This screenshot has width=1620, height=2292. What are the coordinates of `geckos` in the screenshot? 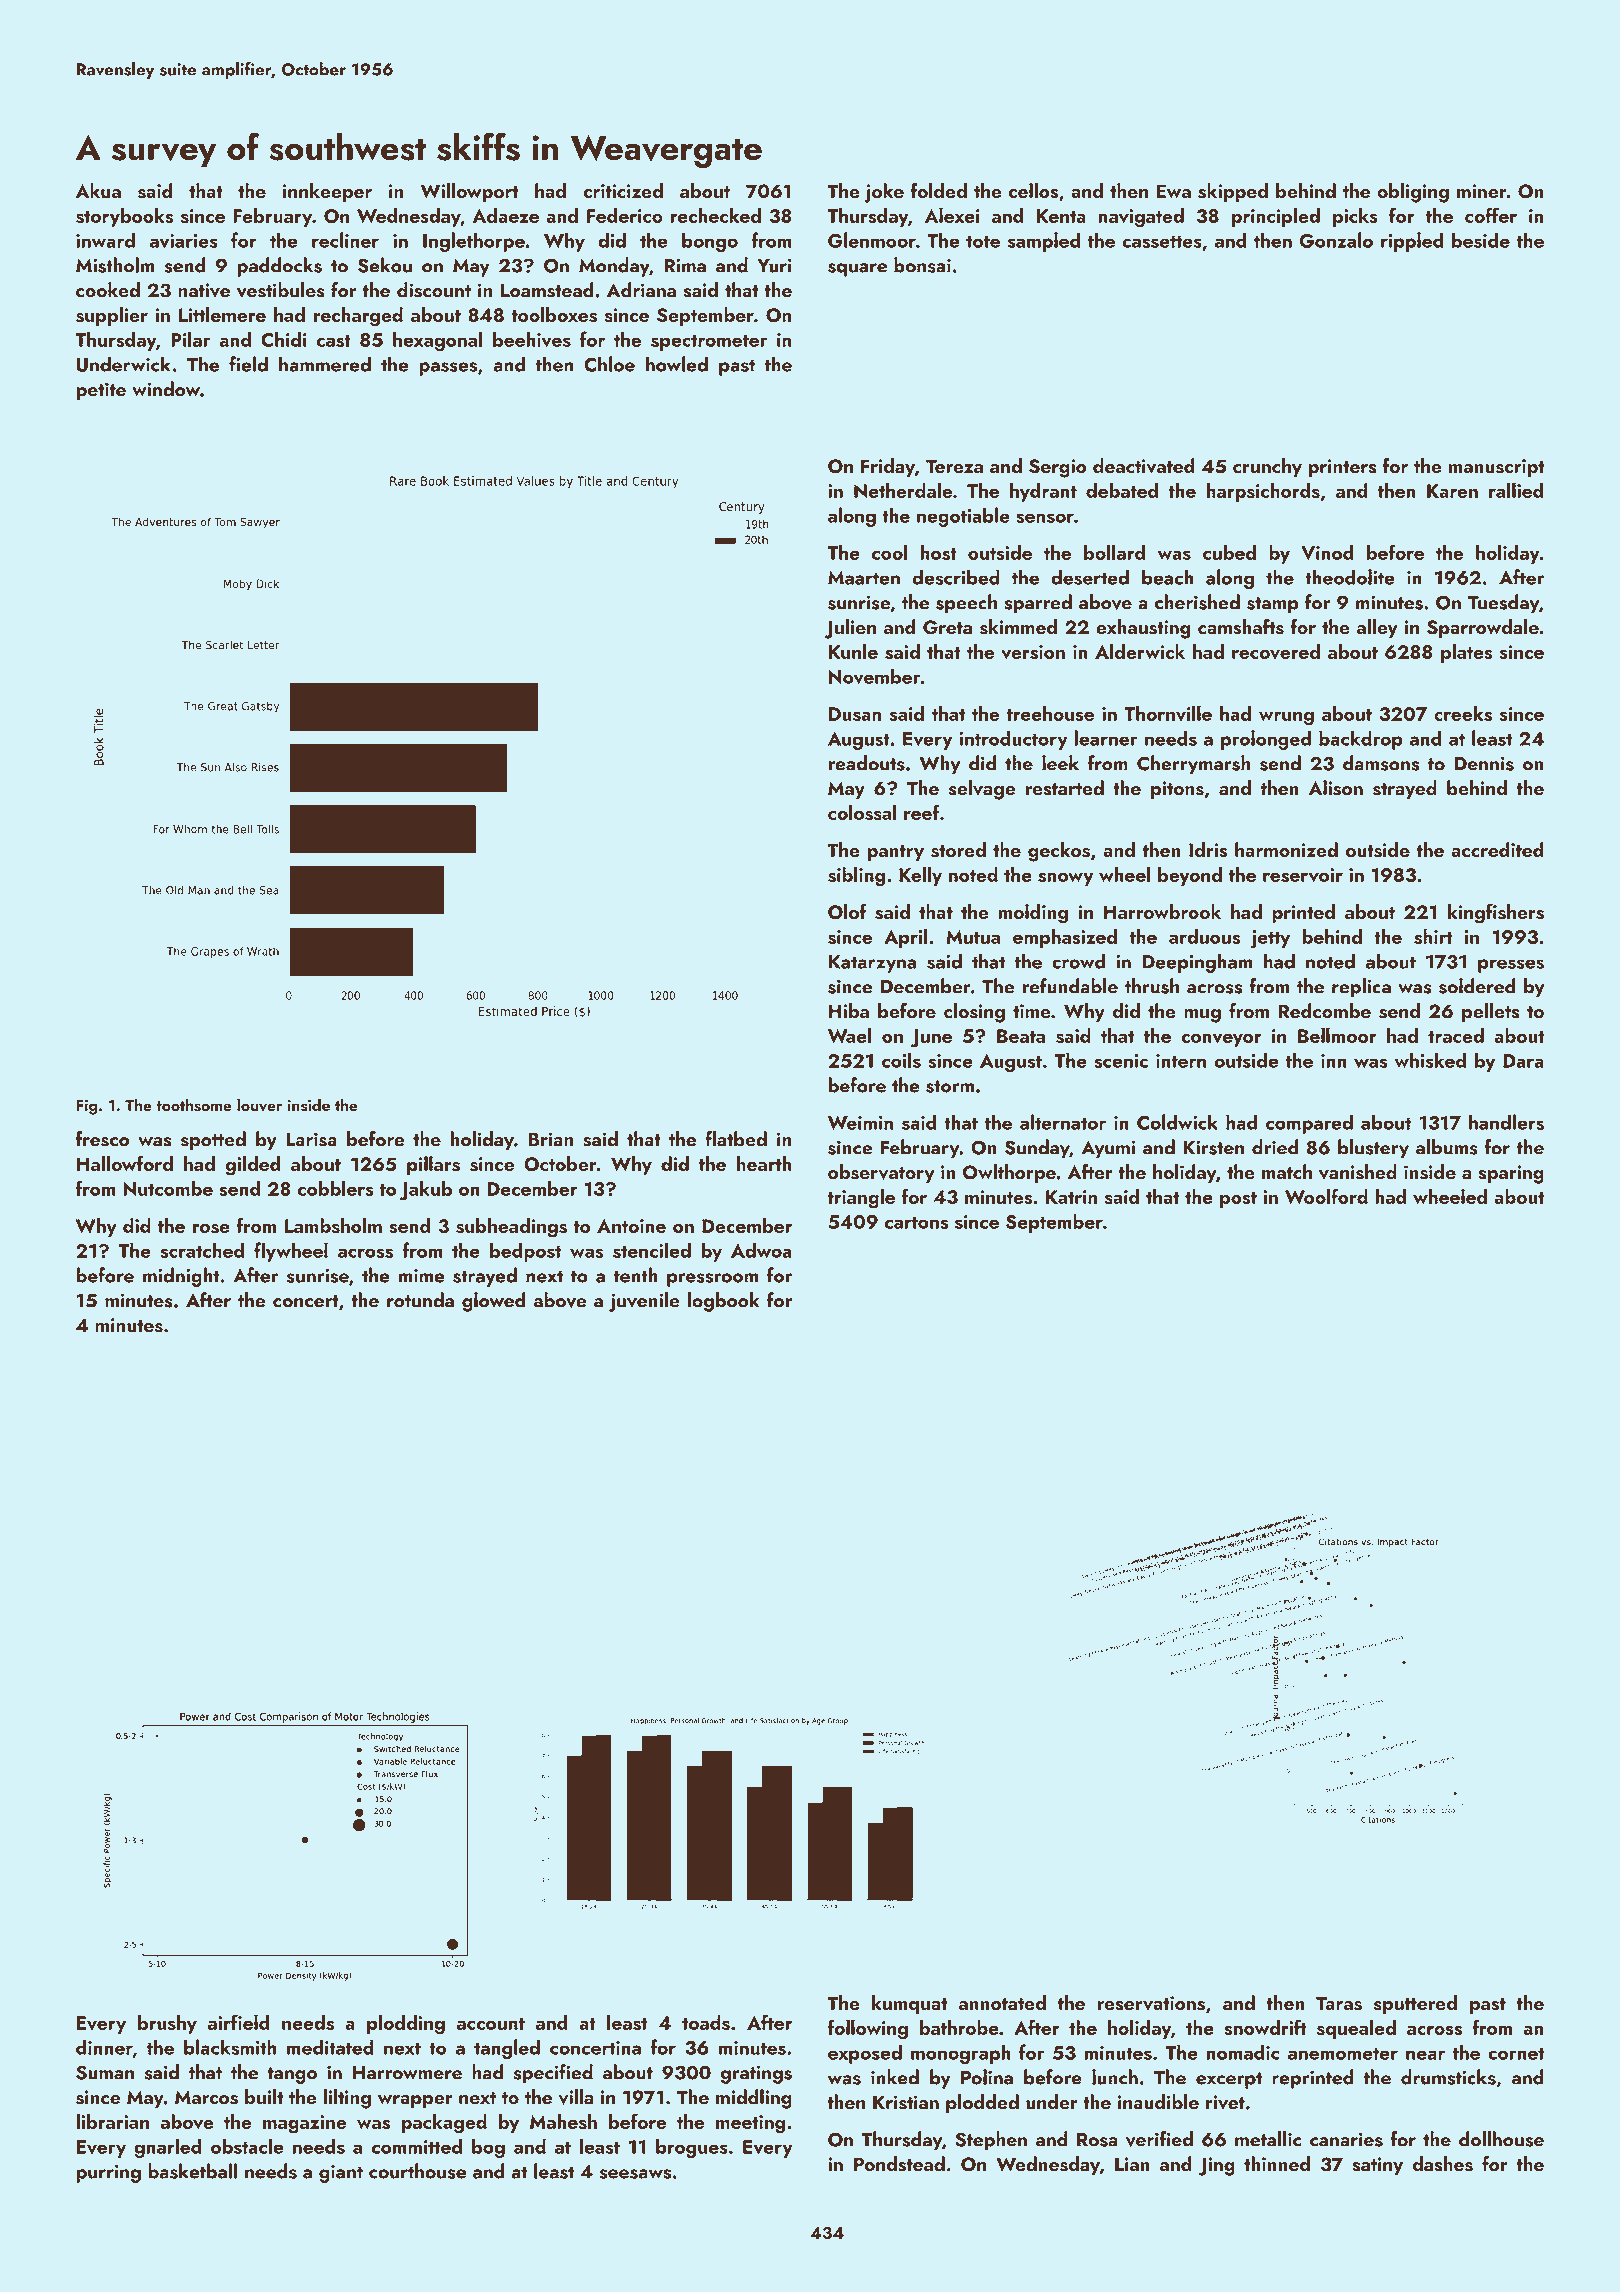 It's located at (1059, 852).
